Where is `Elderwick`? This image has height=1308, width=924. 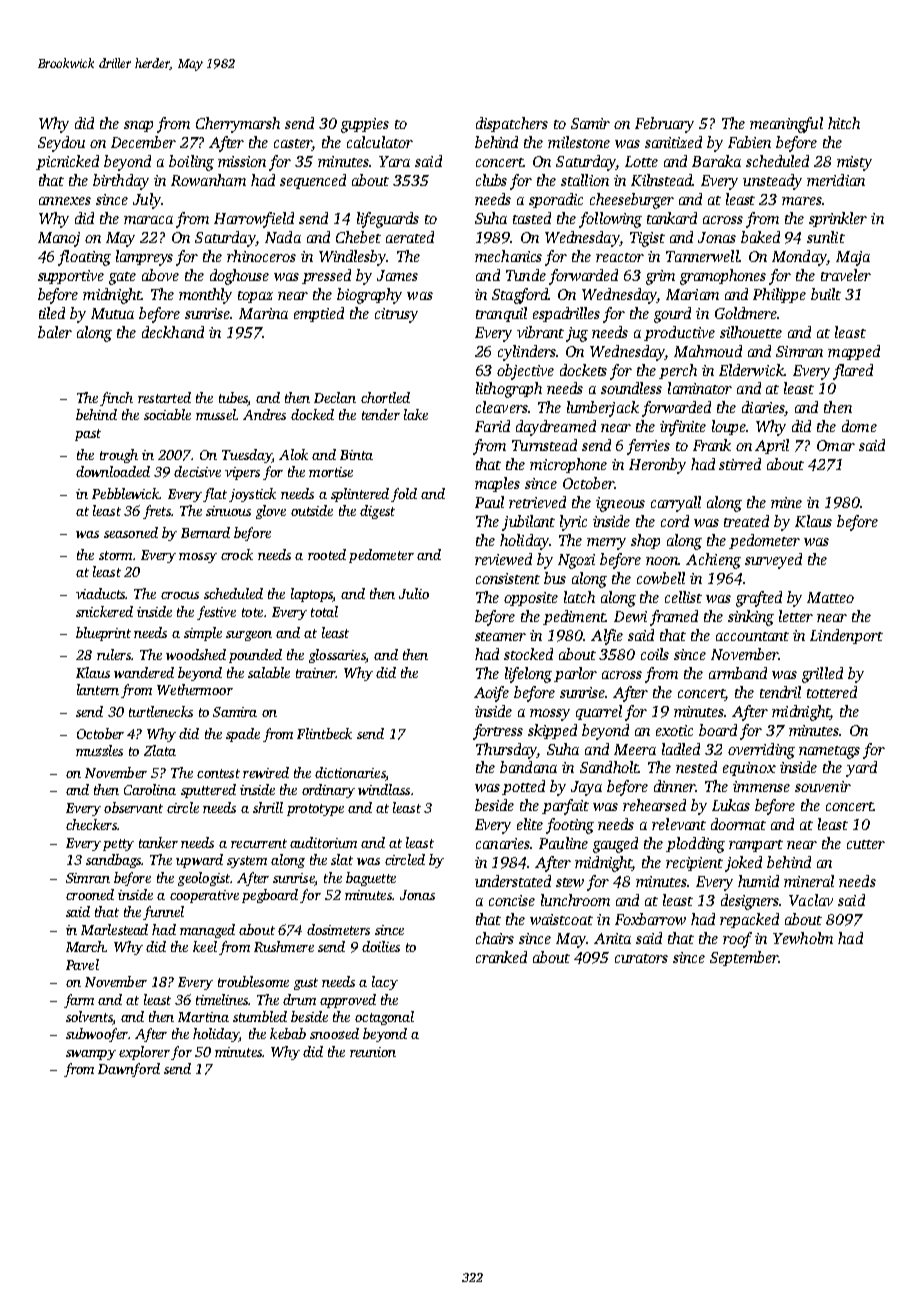
Elderwick is located at coordinates (751, 370).
